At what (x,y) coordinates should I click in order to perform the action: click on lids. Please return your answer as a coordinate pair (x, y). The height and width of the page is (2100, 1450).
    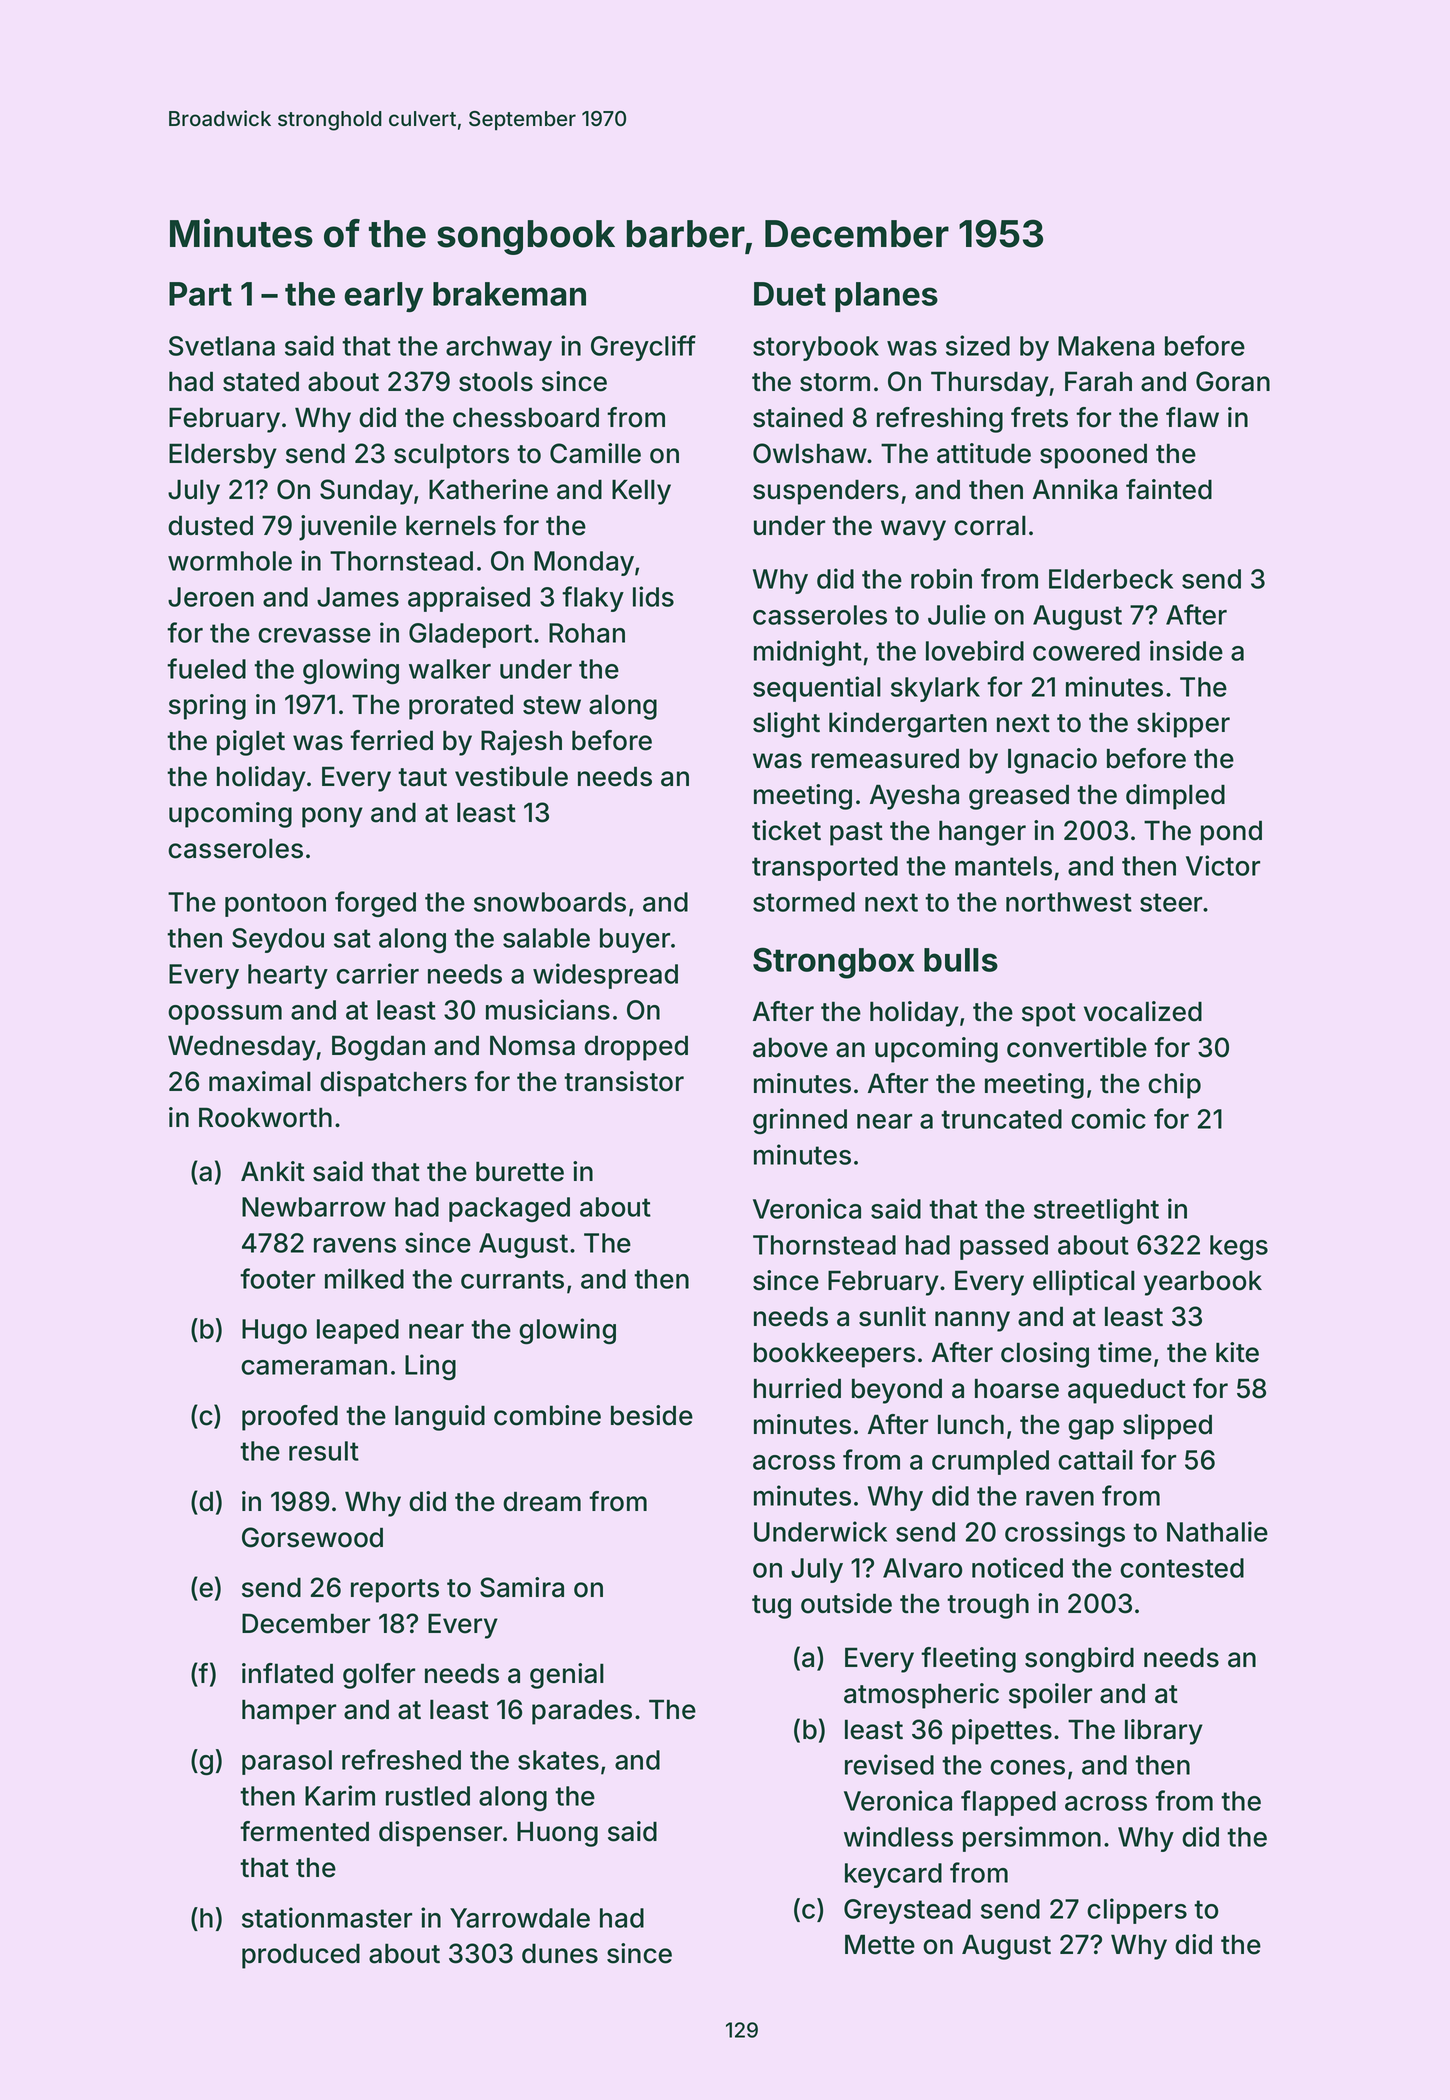
    Looking at the image, I should click on (653, 596).
